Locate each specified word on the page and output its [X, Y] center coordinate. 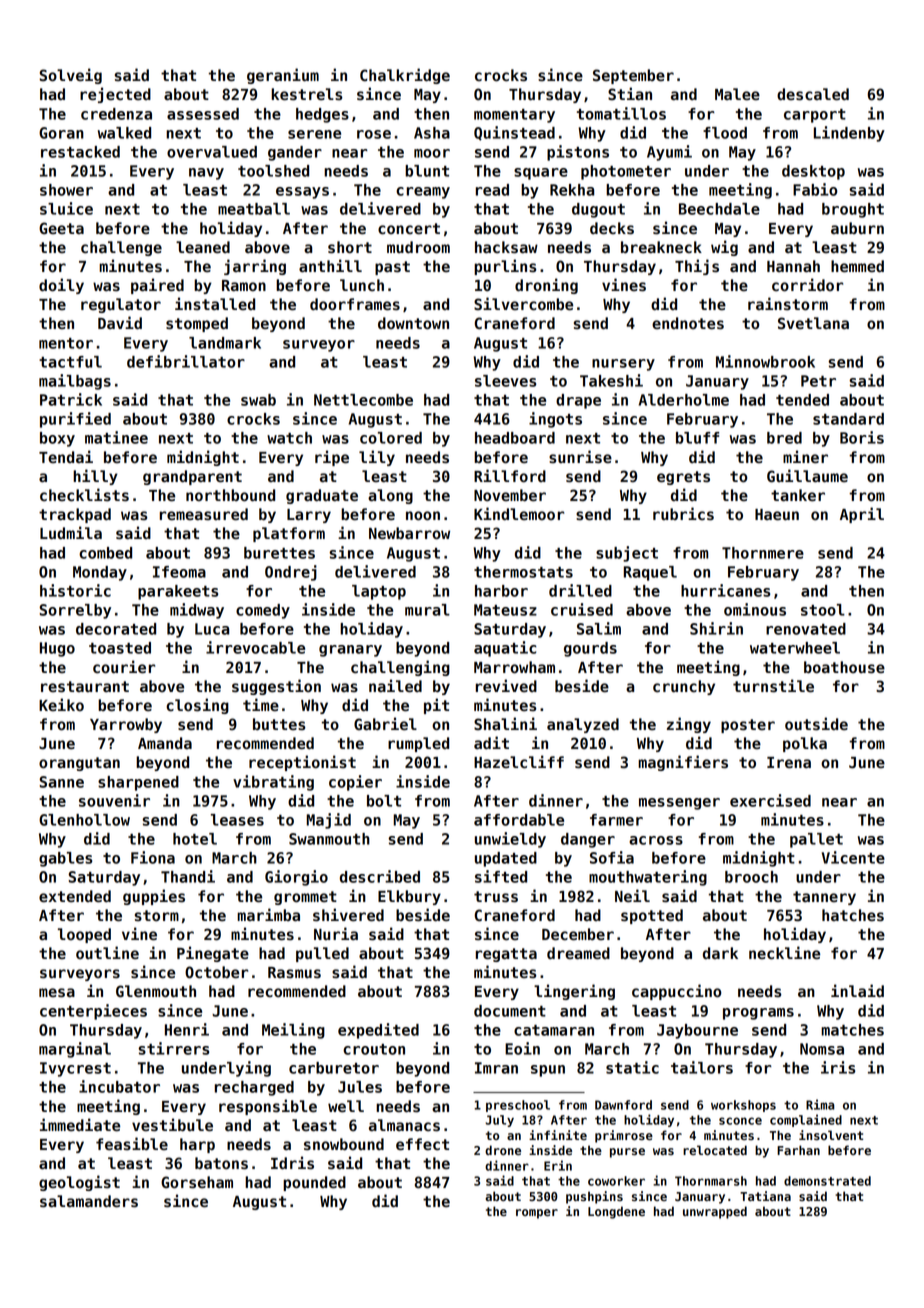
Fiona [153, 857]
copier [355, 783]
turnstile [773, 686]
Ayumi [669, 153]
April [862, 515]
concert [409, 229]
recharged [254, 1088]
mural [427, 610]
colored [391, 438]
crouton [374, 1049]
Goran [61, 133]
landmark [225, 343]
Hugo [57, 649]
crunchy [684, 687]
